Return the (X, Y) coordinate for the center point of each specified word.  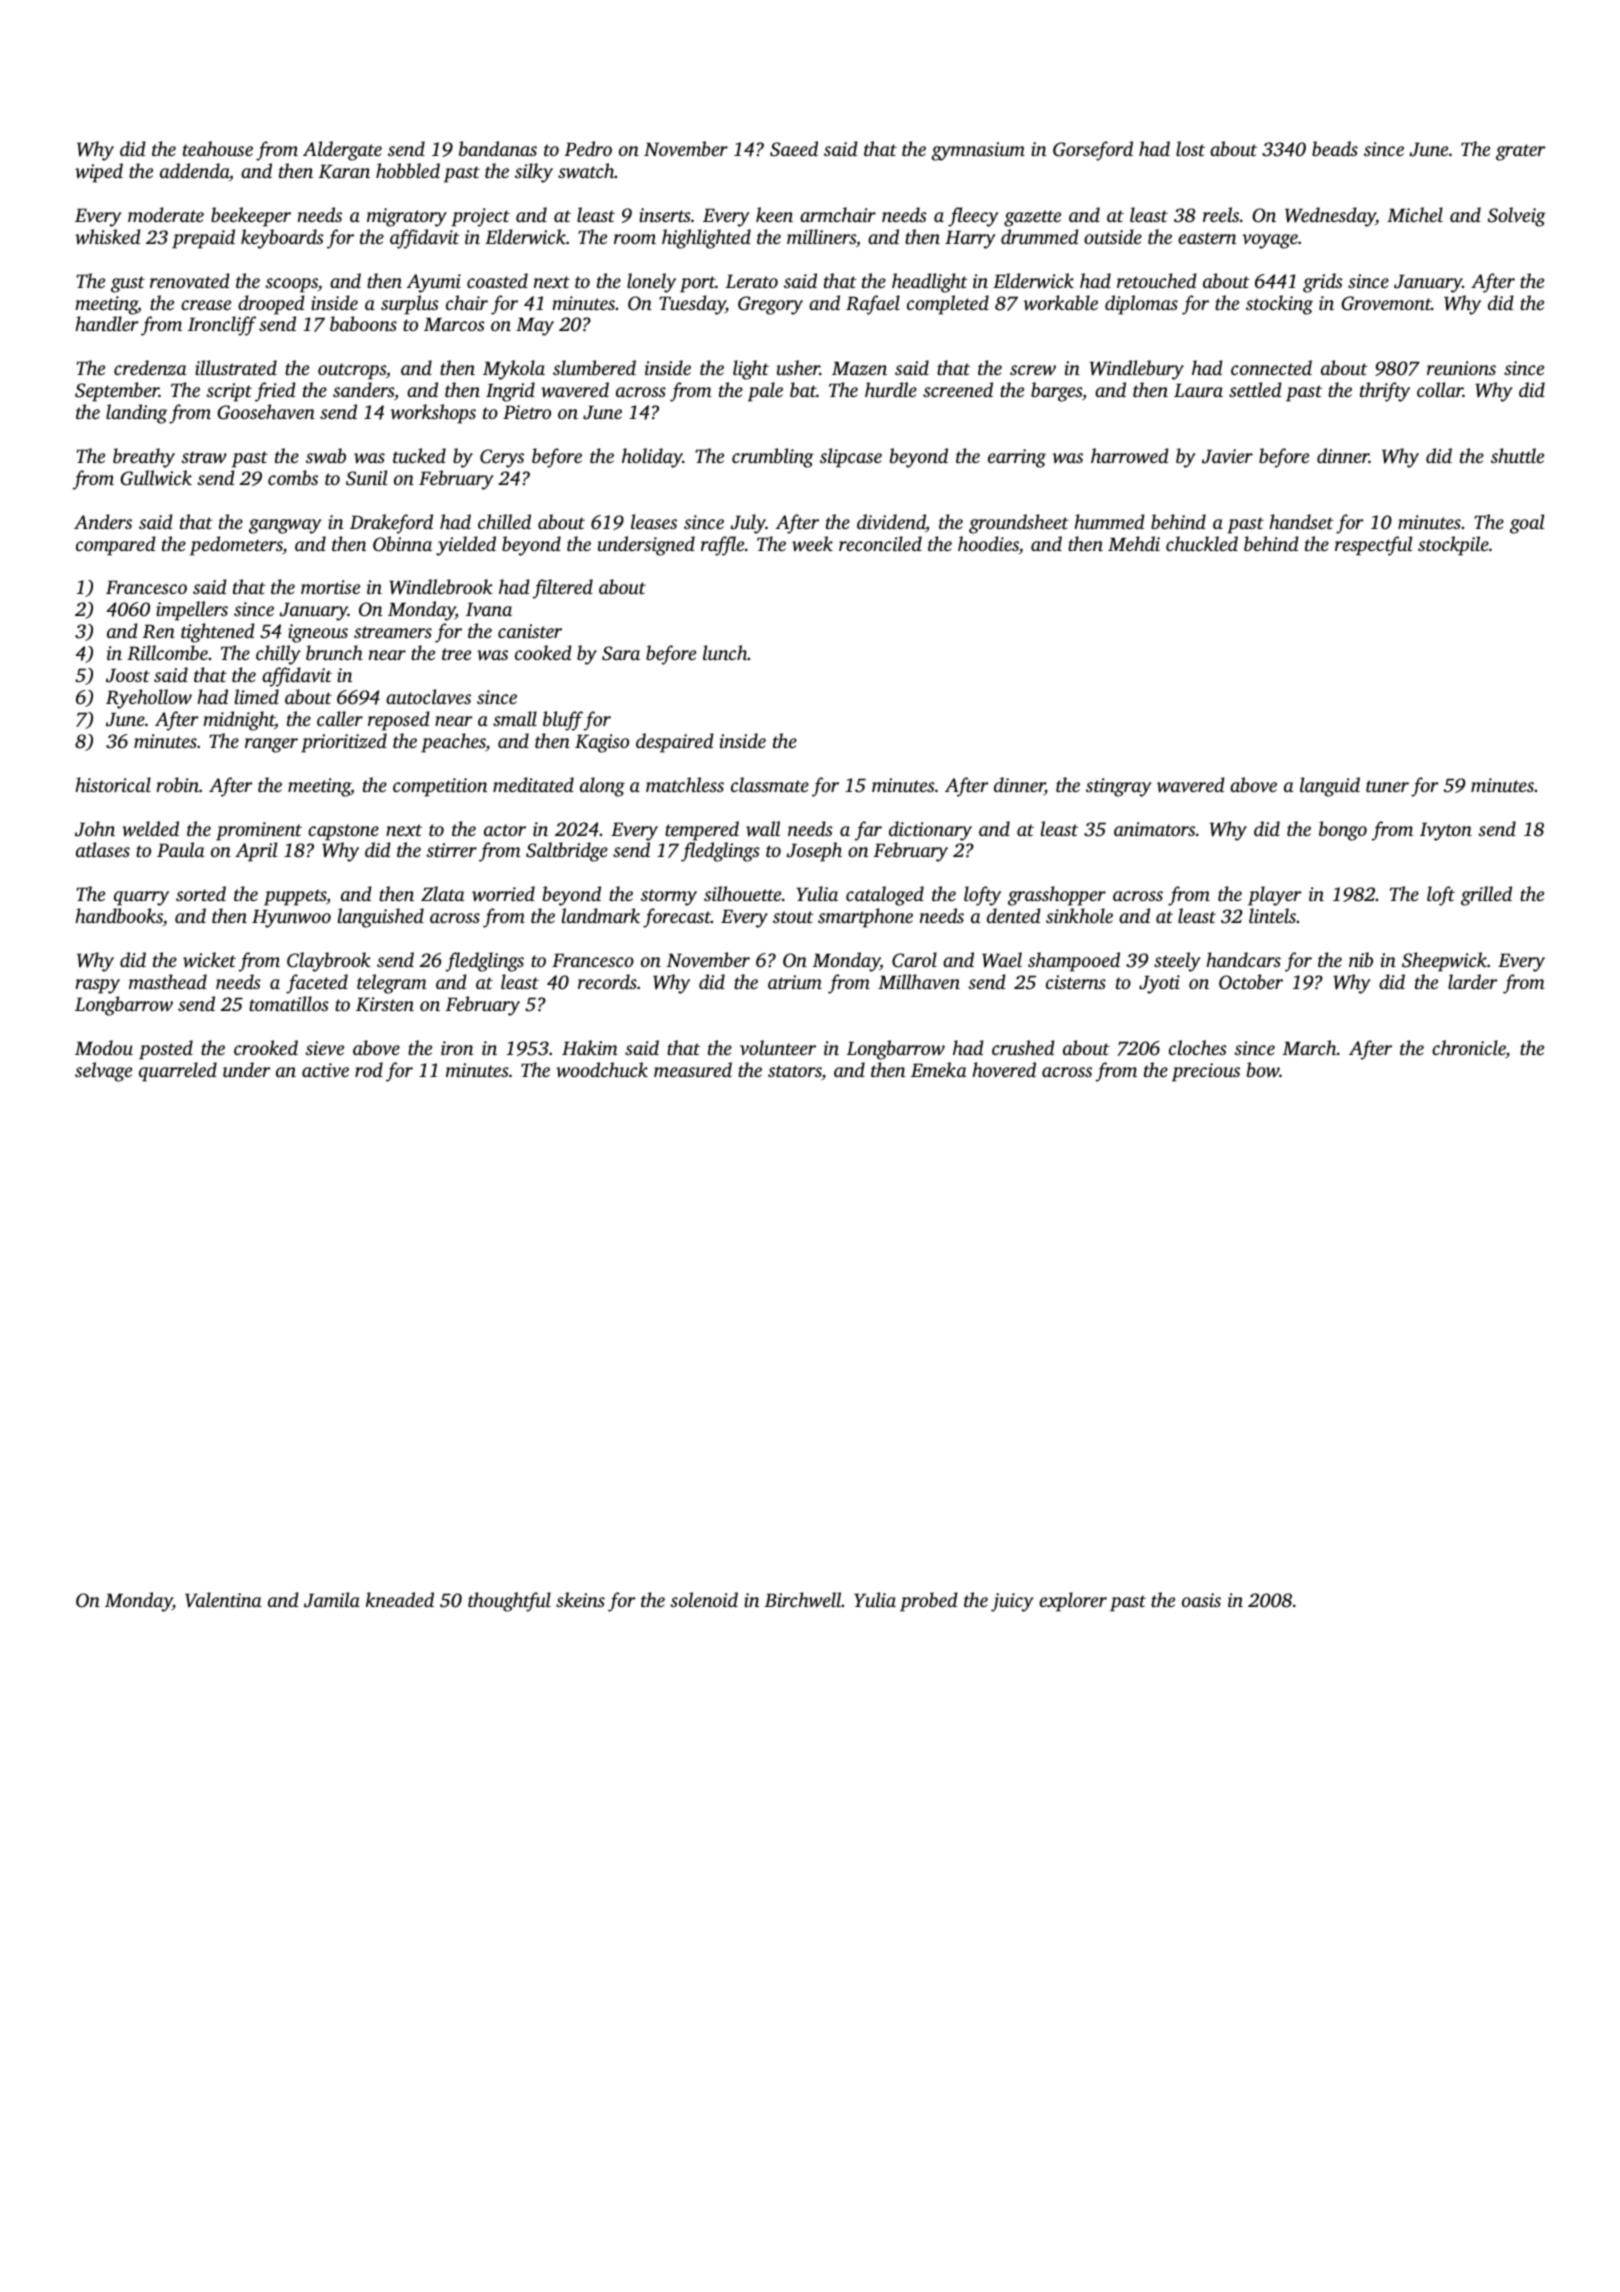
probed (929, 1602)
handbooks (119, 915)
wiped (99, 173)
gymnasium (978, 151)
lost (1190, 148)
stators (795, 1072)
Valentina (223, 1600)
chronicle (1469, 1049)
